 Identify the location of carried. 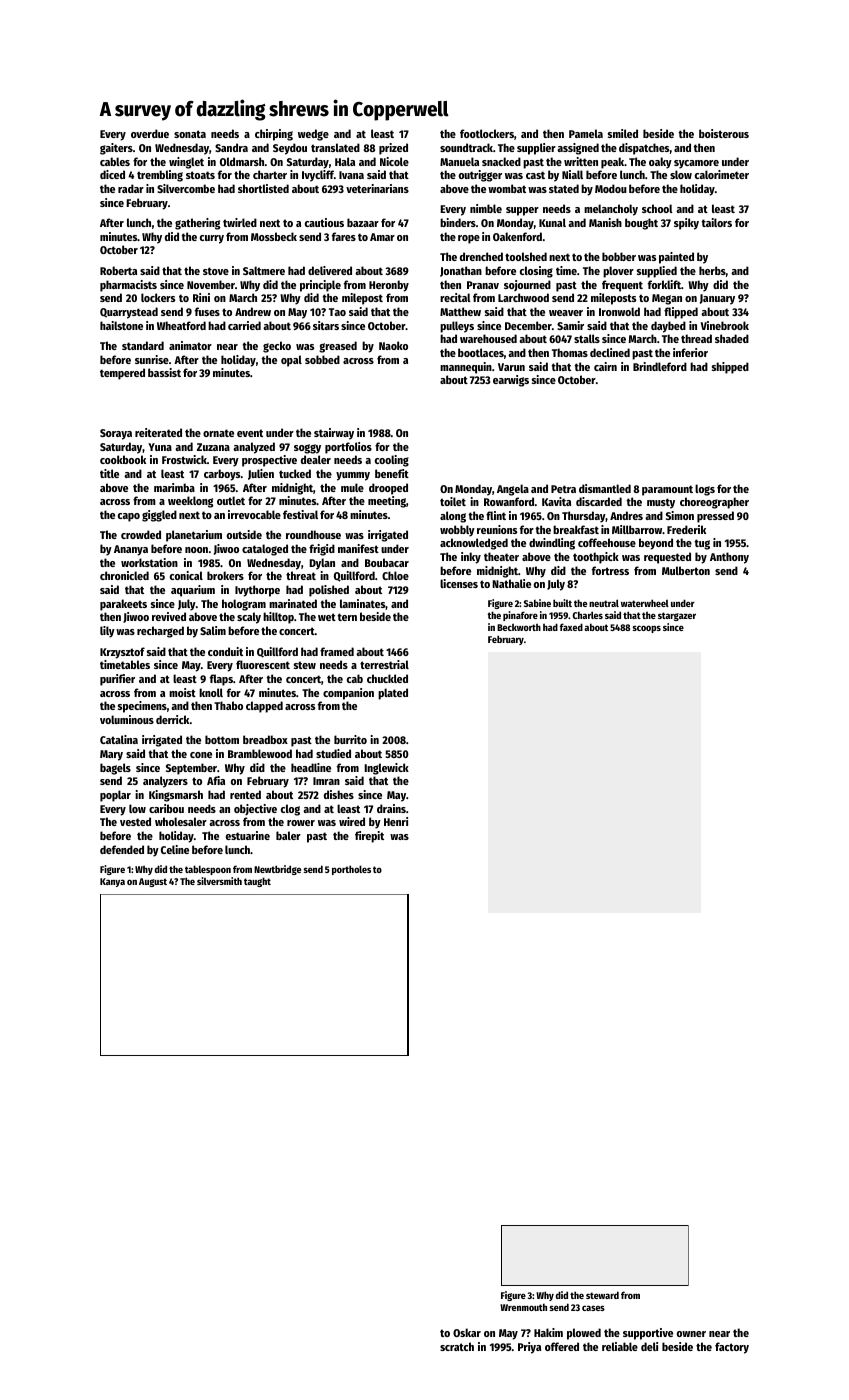
(244, 325).
